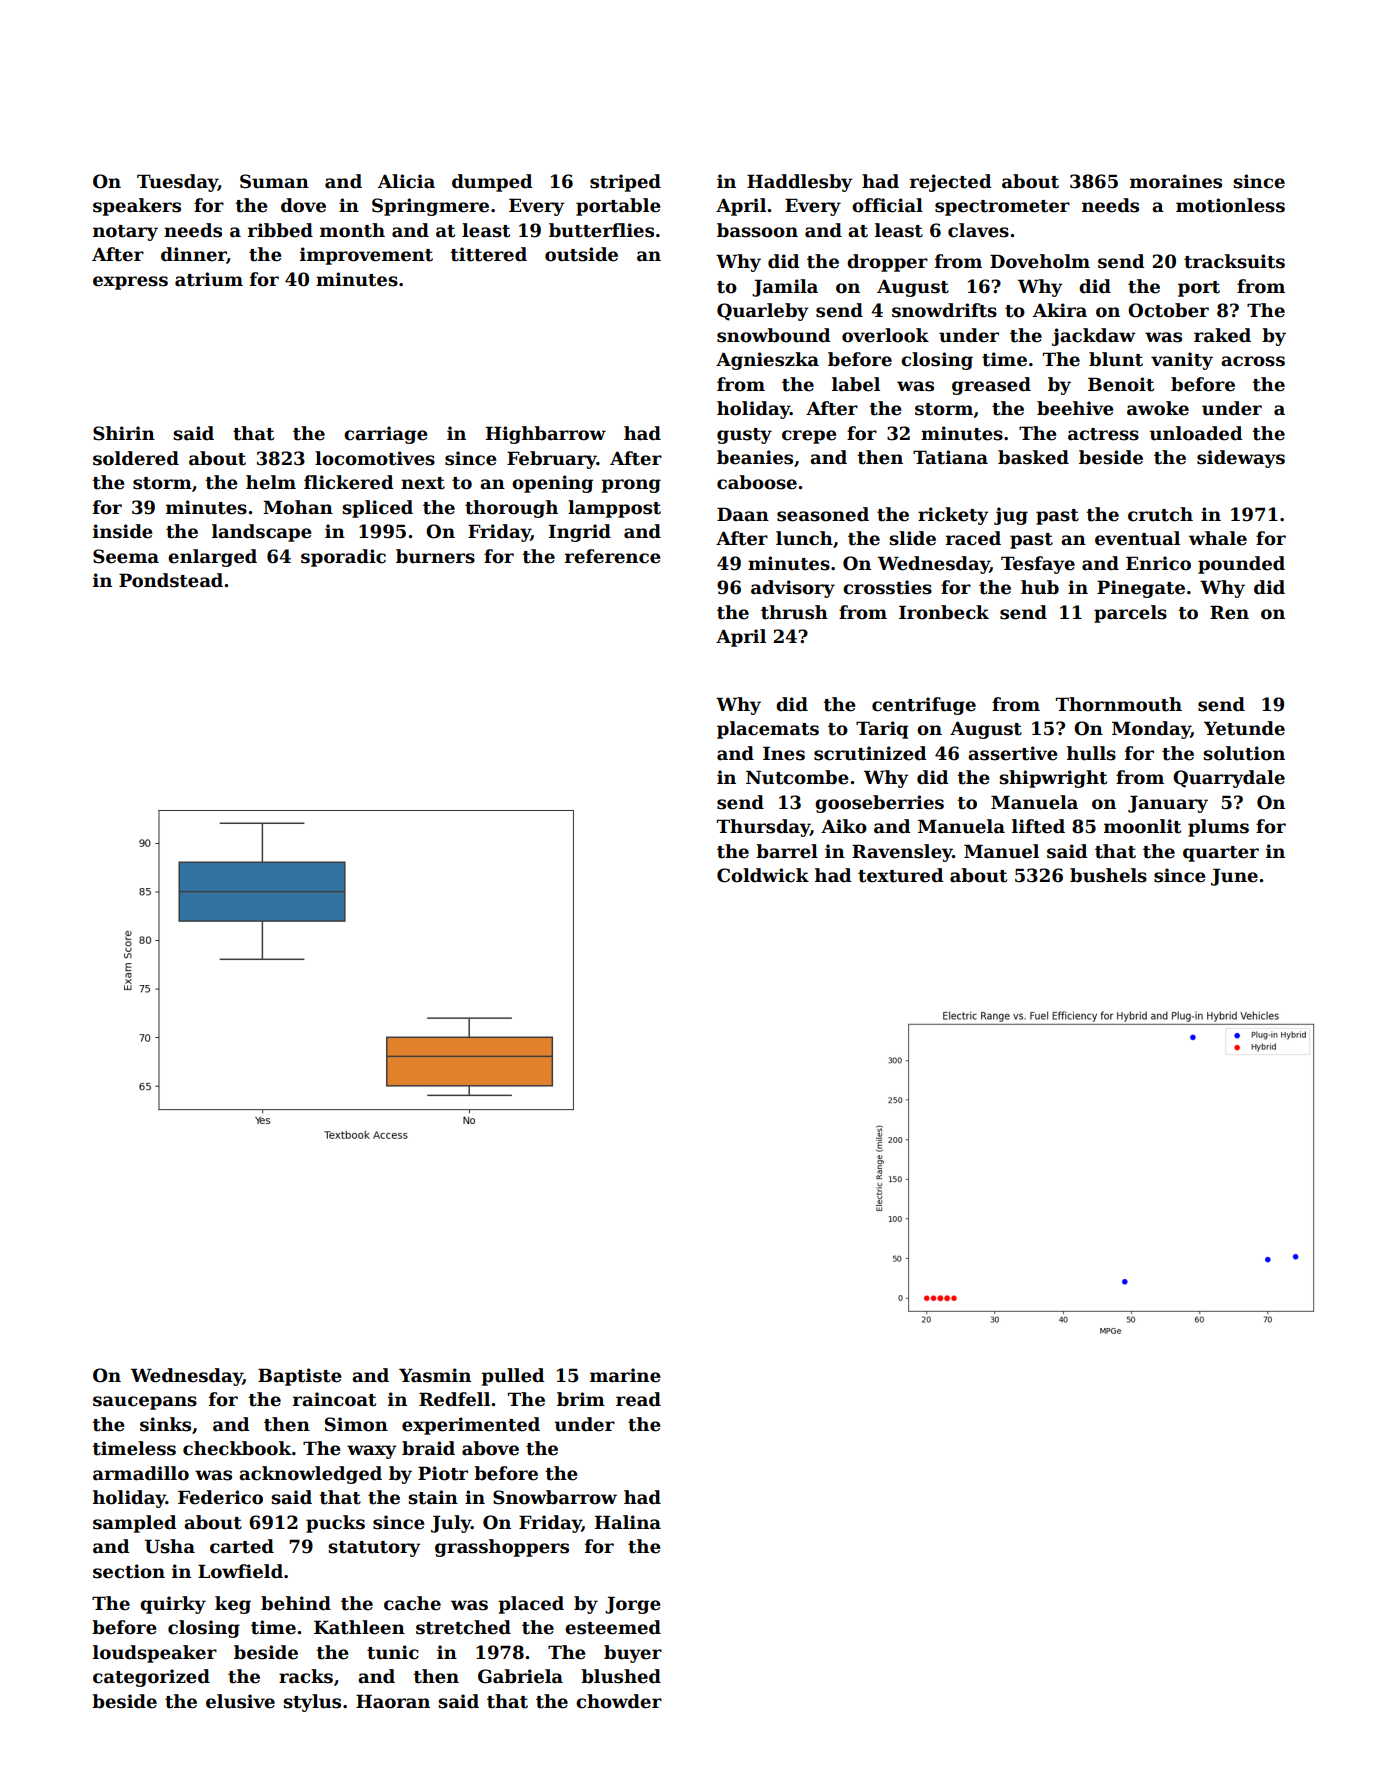  Describe the element at coordinates (621, 1676) in the document. I see `blushed` at that location.
